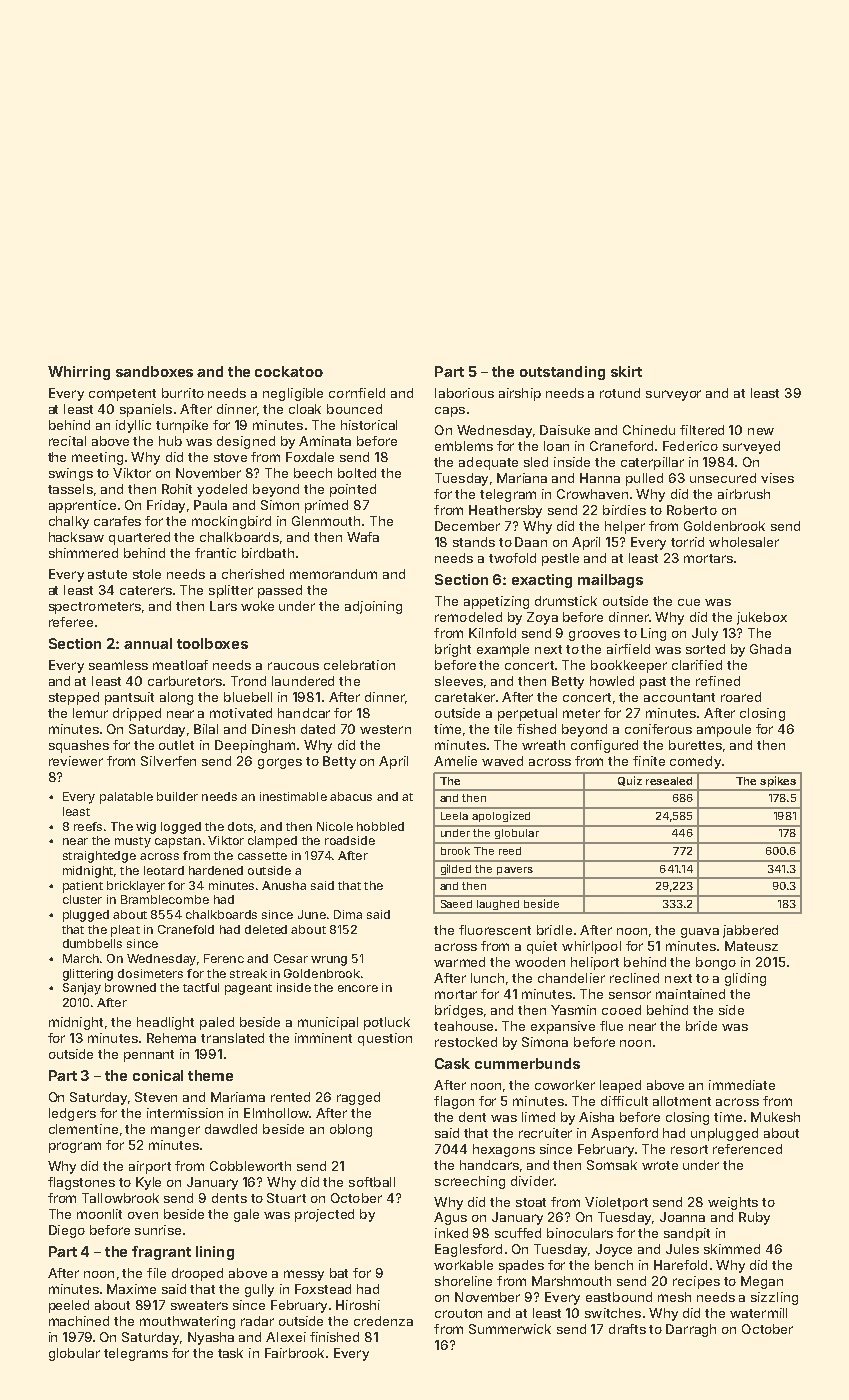  I want to click on stepped, so click(74, 698).
